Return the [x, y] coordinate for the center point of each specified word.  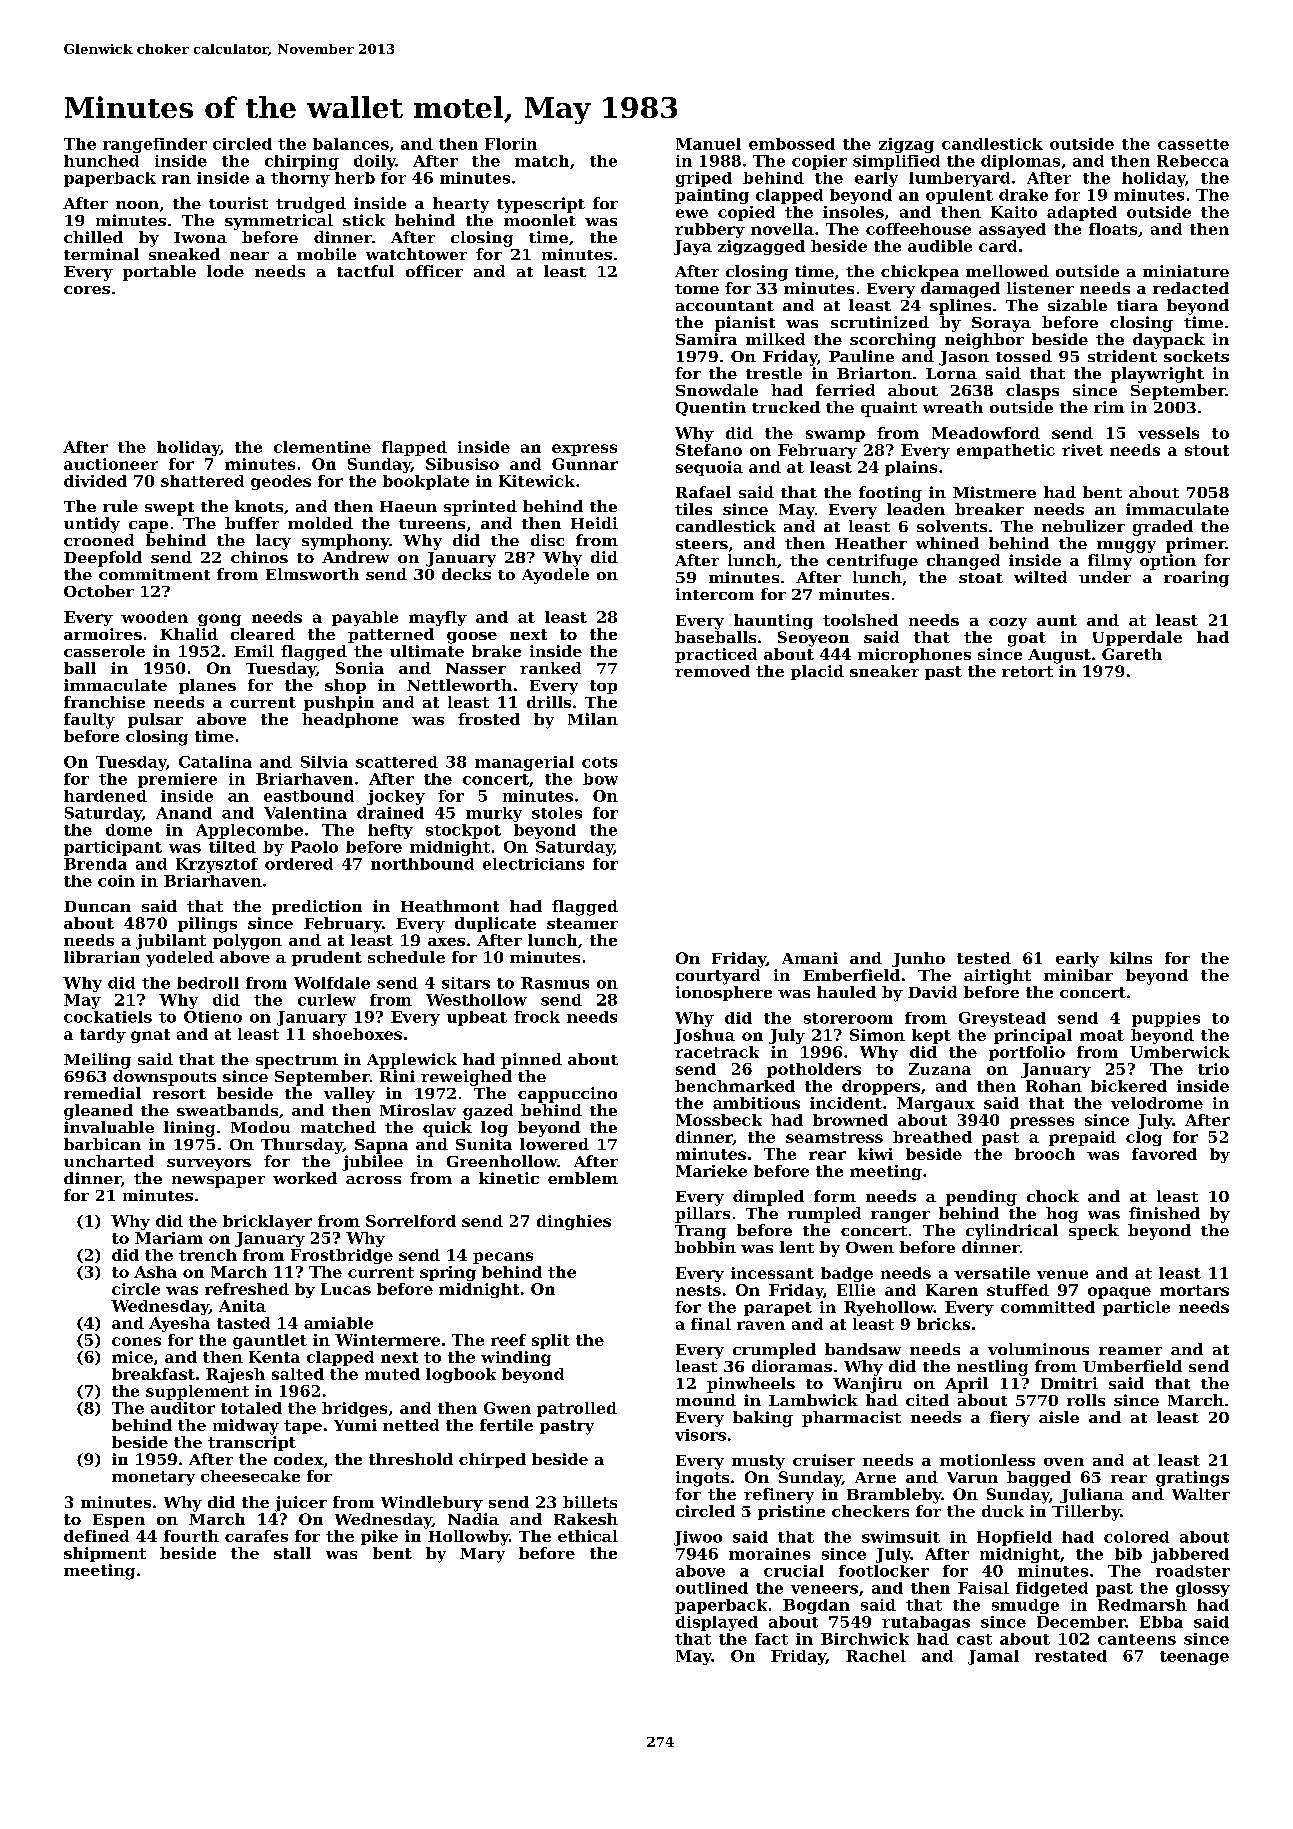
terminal [101, 254]
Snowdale [717, 390]
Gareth [1132, 654]
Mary [482, 1555]
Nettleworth [459, 685]
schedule [406, 957]
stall [292, 1553]
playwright [1157, 375]
